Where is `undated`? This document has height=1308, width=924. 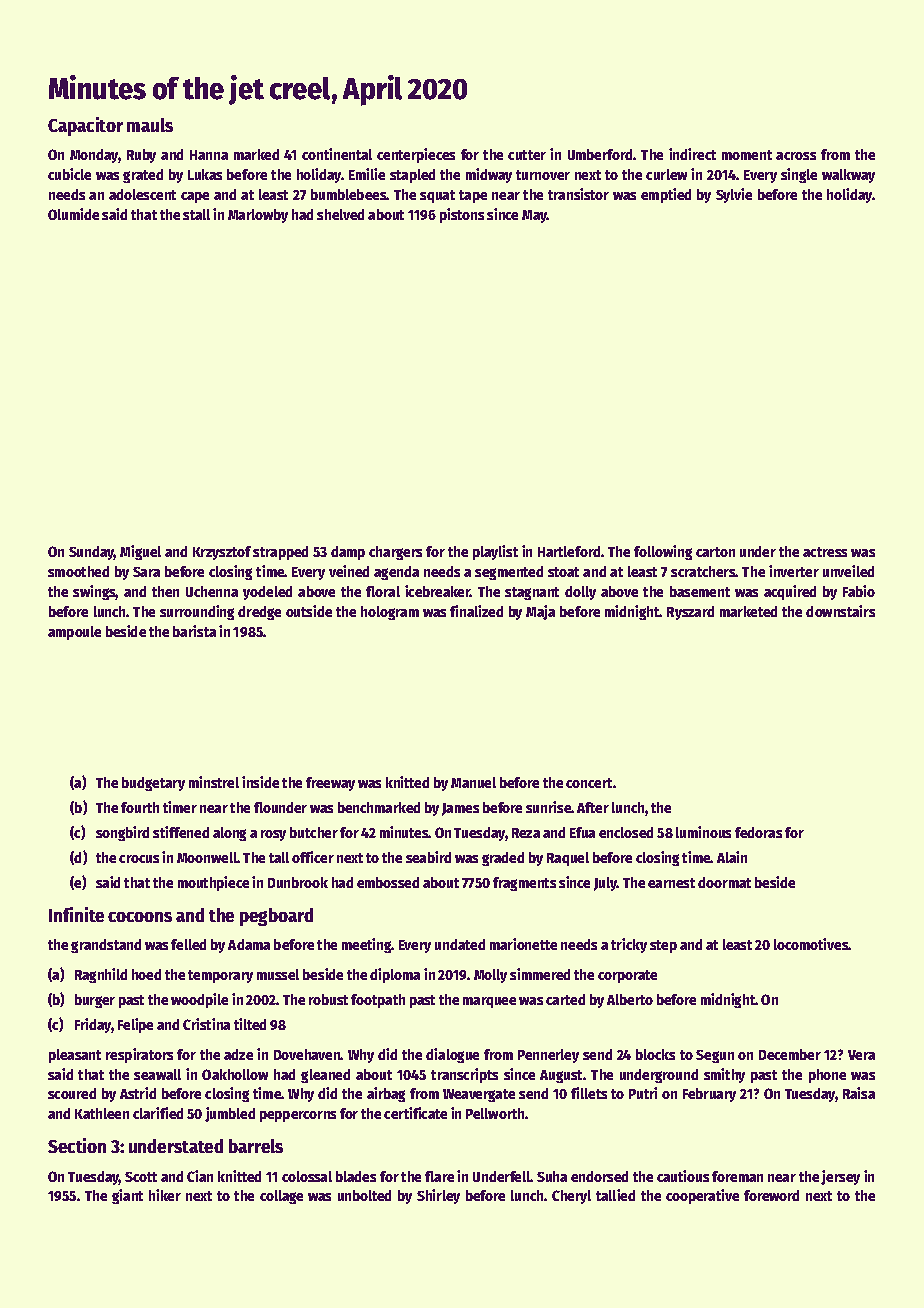 undated is located at coordinates (460, 944).
